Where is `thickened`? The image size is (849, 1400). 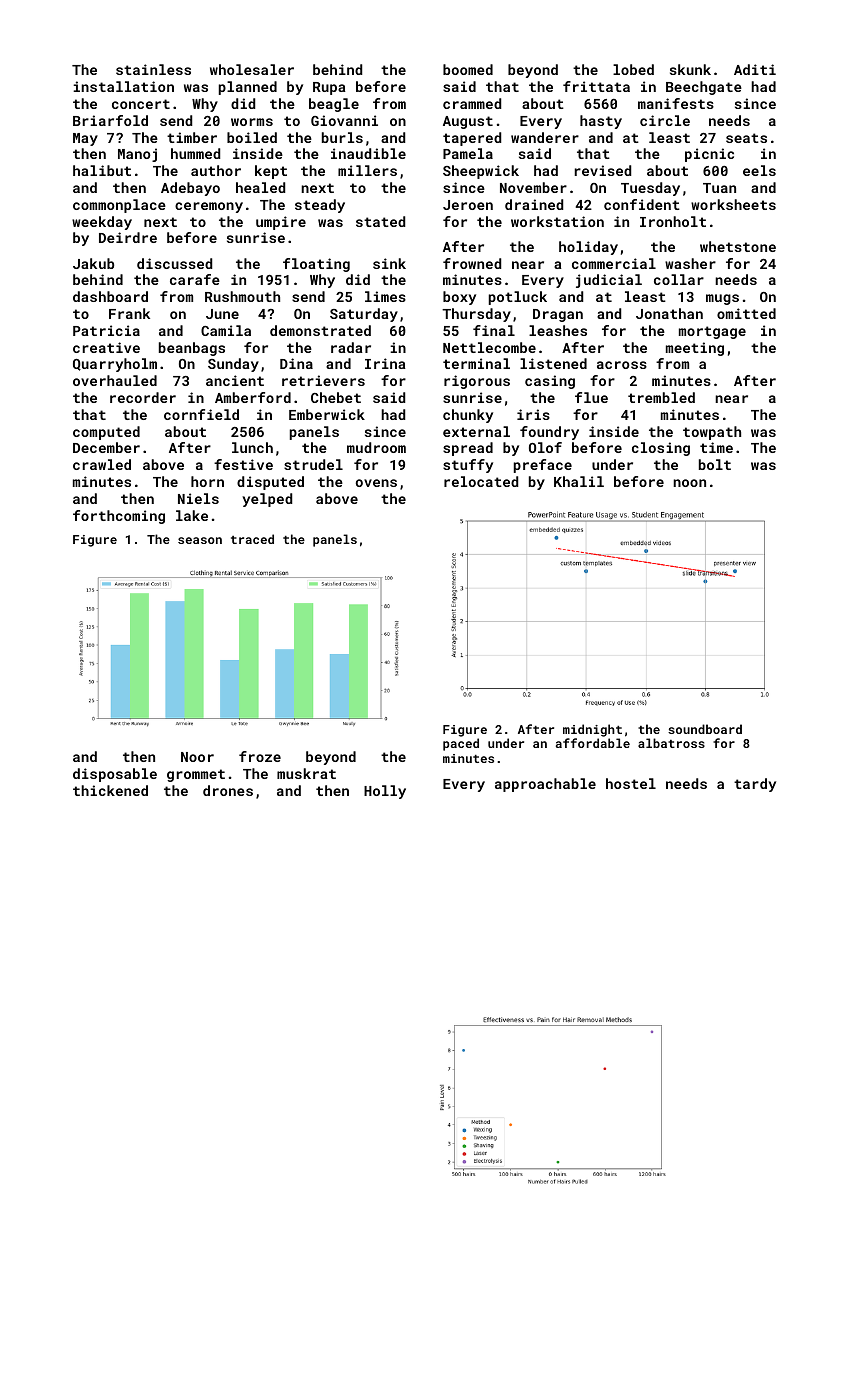
thickened is located at coordinates (110, 790).
